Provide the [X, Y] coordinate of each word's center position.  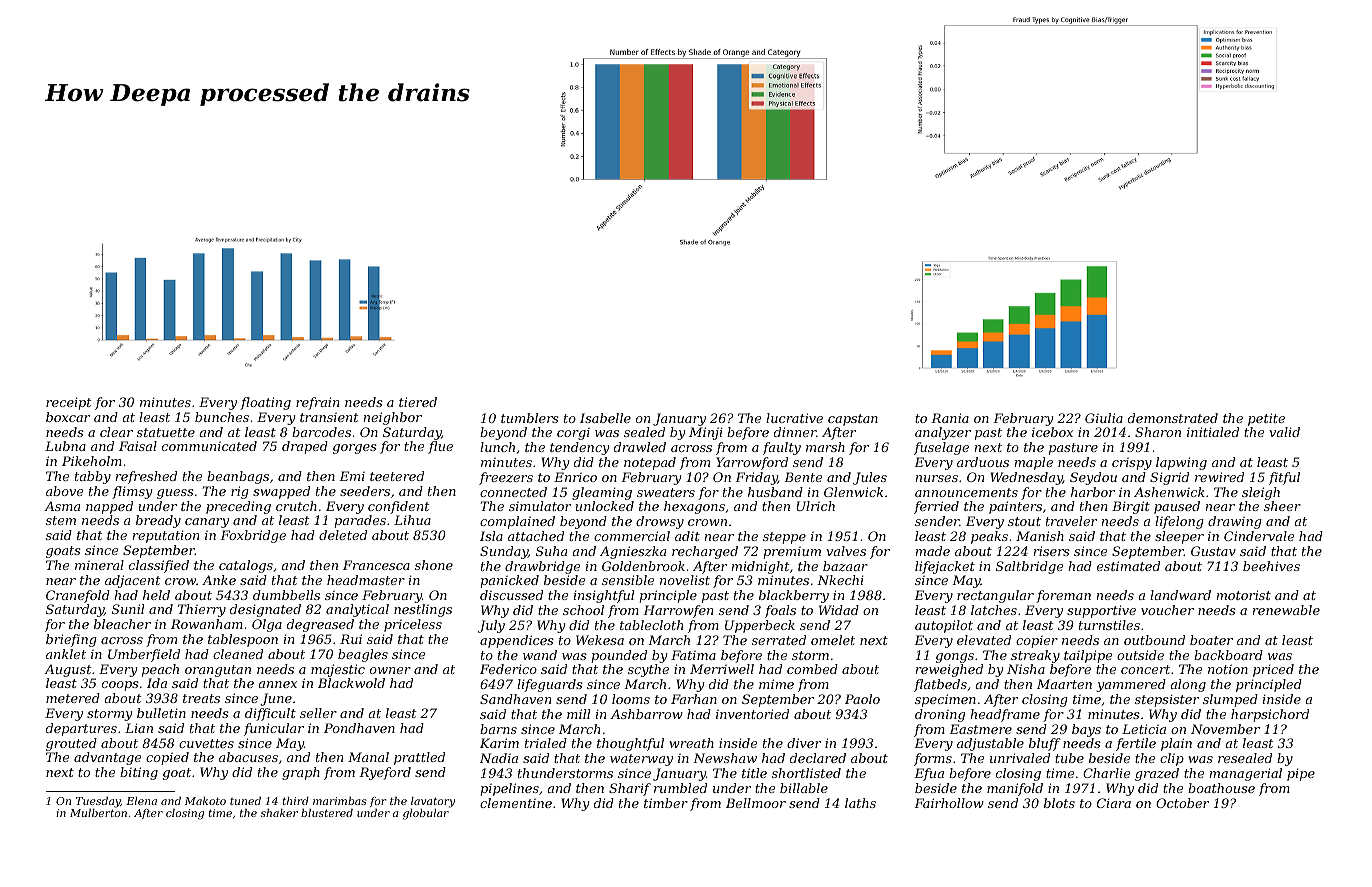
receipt [69, 403]
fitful [1284, 478]
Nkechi [840, 580]
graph [301, 773]
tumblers [530, 418]
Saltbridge [1029, 567]
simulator [540, 506]
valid [1284, 432]
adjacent [133, 581]
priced [1273, 670]
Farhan [694, 699]
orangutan [218, 671]
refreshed [146, 477]
